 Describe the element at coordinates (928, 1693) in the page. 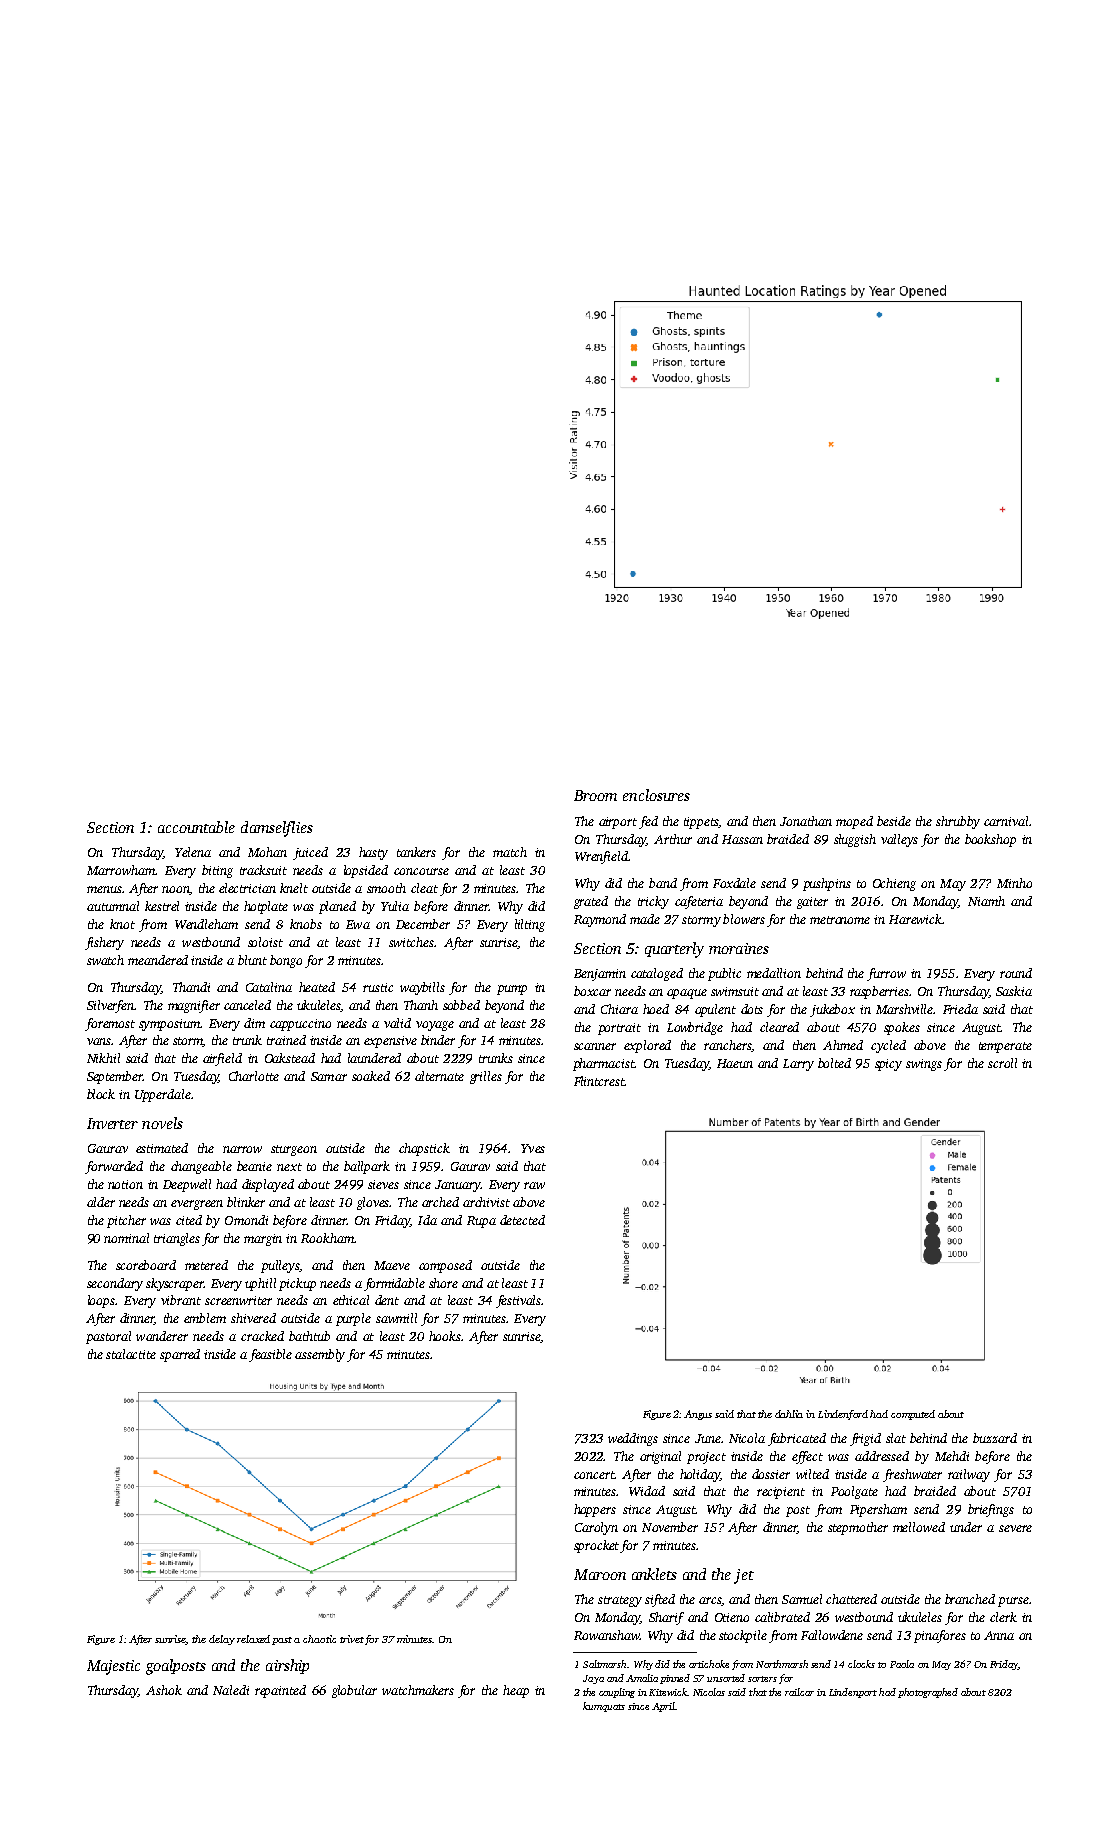

I see `photographed` at that location.
